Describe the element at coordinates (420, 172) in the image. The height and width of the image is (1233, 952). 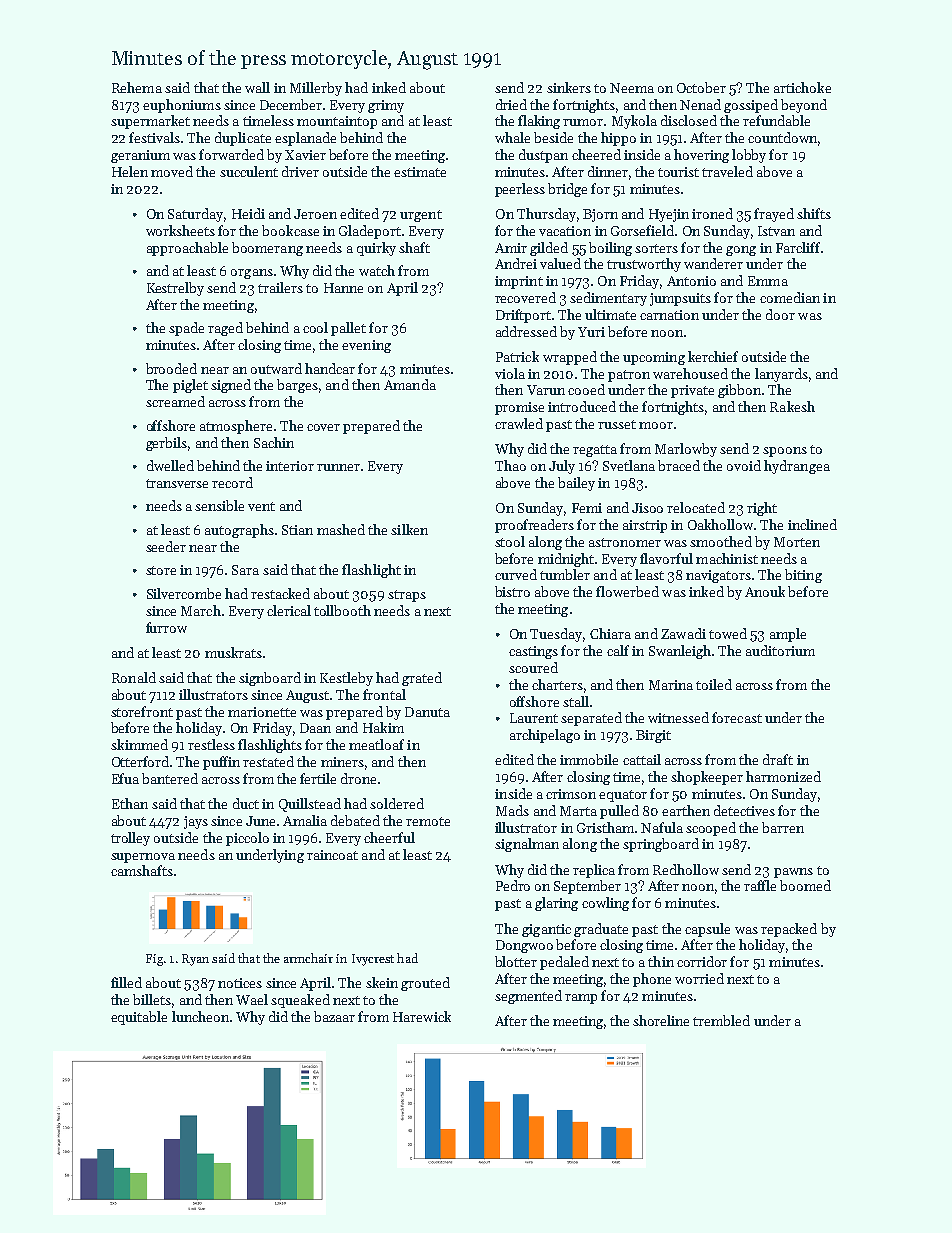
I see `estimate` at that location.
